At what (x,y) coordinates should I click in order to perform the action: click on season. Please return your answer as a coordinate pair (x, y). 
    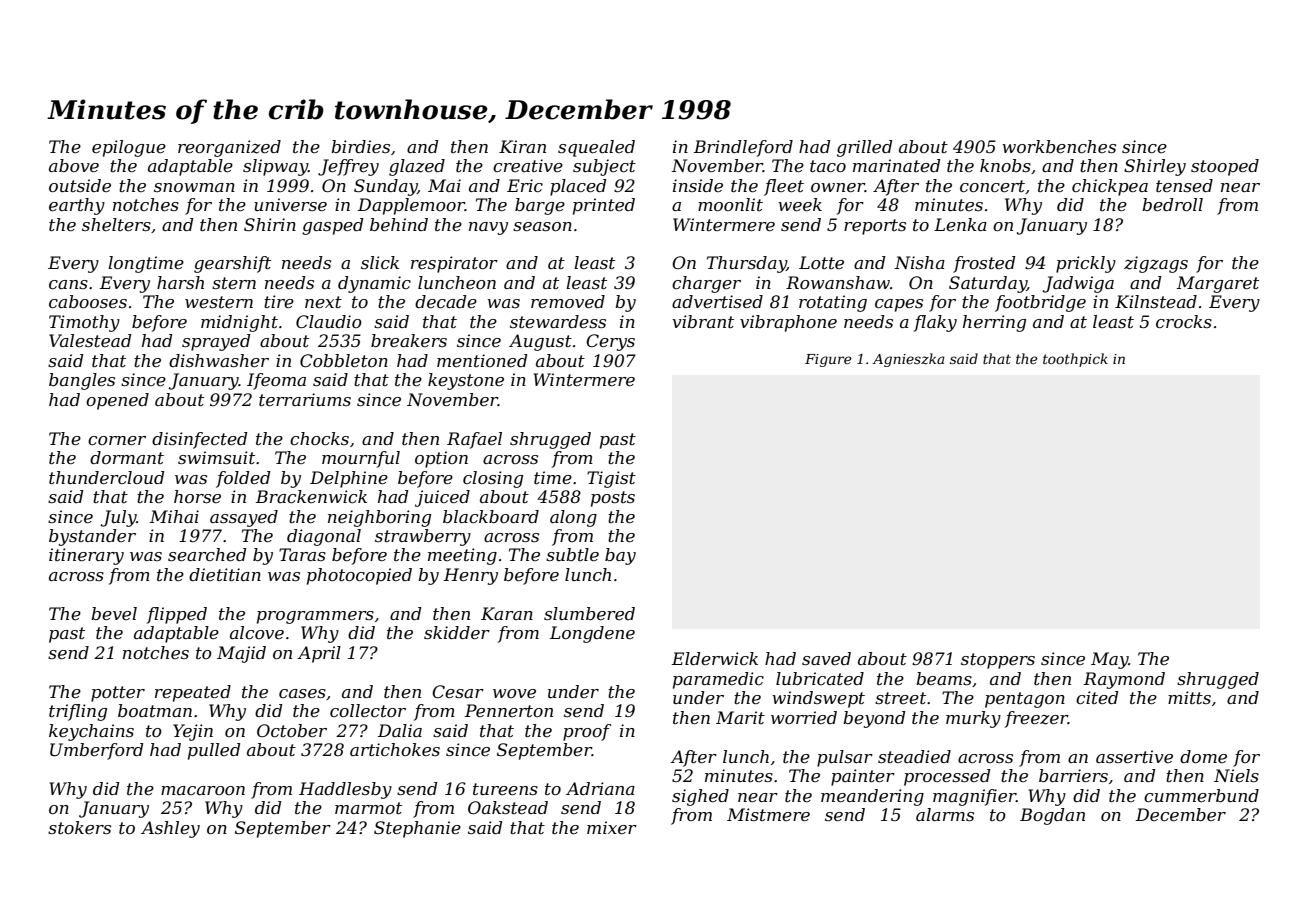
    Looking at the image, I should click on (542, 226).
